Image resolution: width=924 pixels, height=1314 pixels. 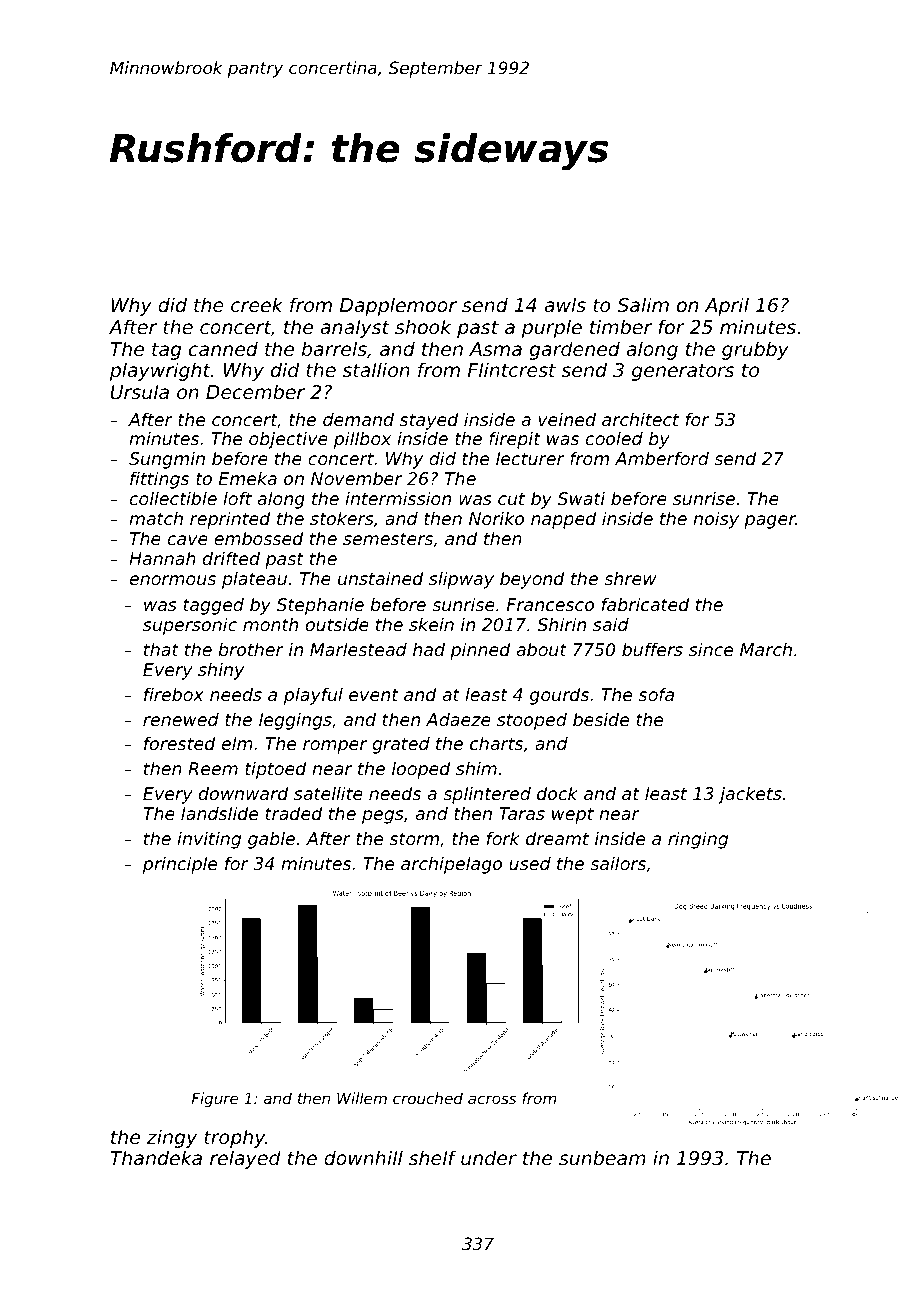 What do you see at coordinates (480, 651) in the document?
I see `pinned` at bounding box center [480, 651].
